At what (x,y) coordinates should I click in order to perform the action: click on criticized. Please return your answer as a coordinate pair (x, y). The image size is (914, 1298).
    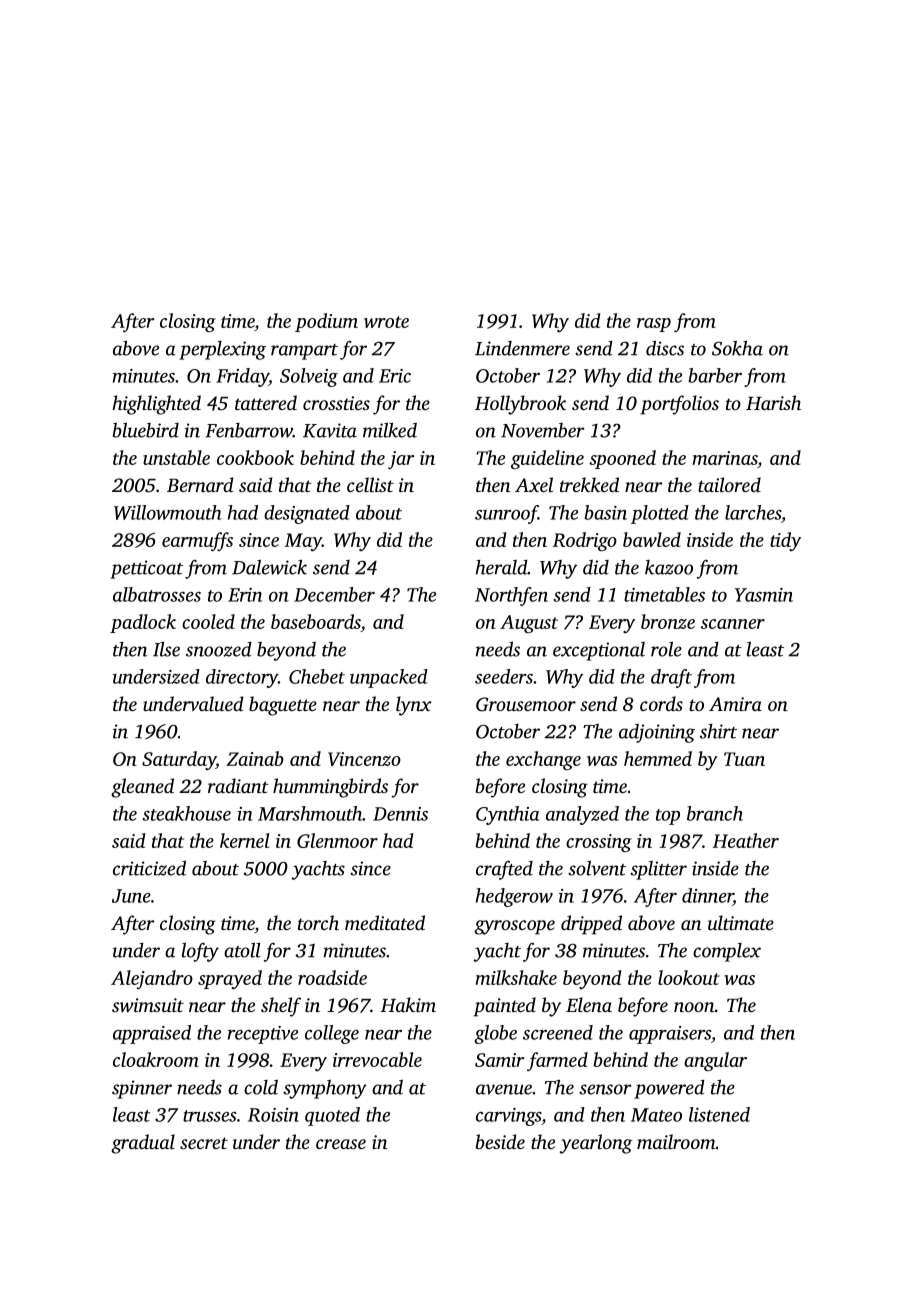
    Looking at the image, I should click on (149, 868).
